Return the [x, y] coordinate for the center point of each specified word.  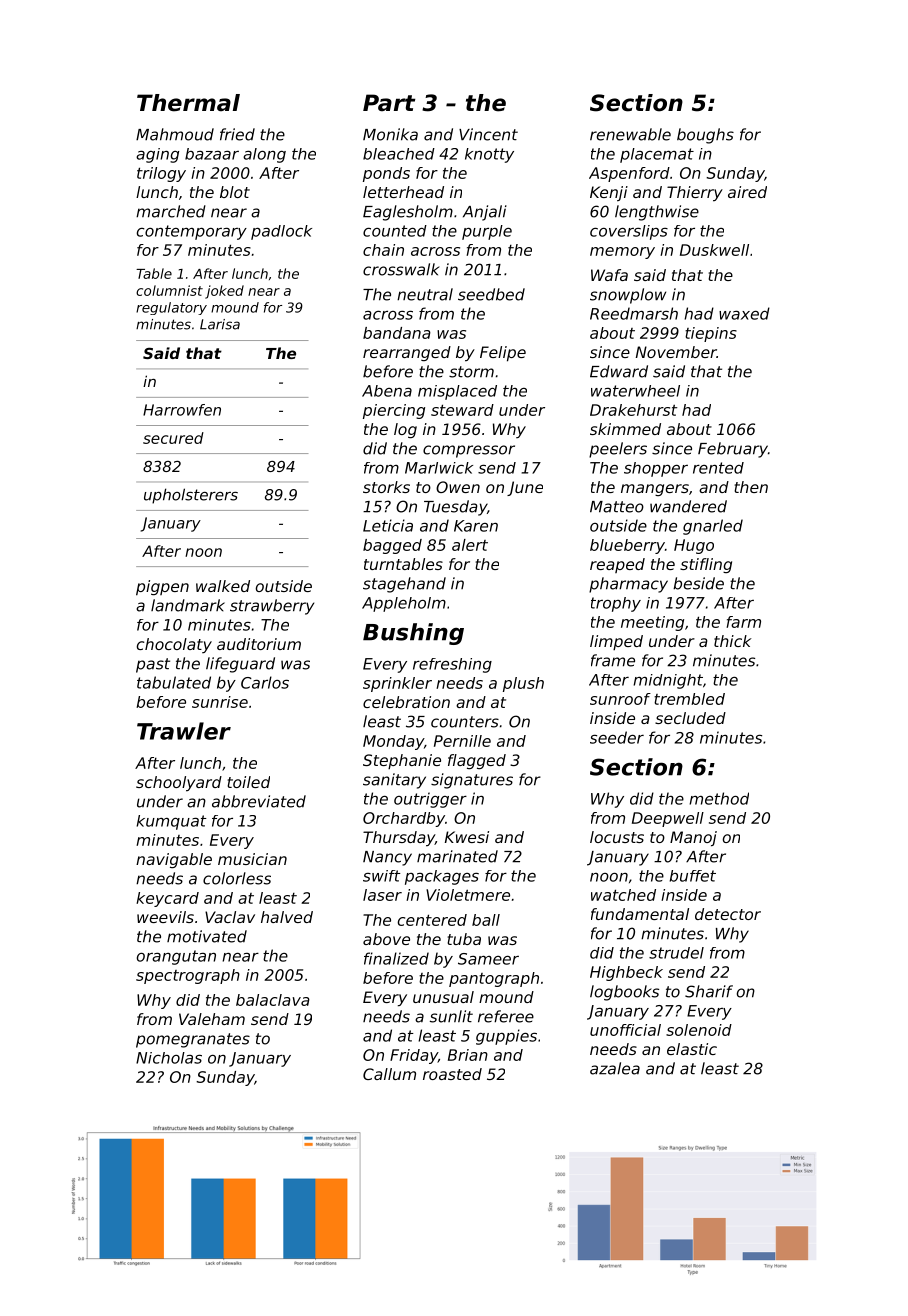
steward [462, 410]
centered [432, 920]
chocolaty [174, 645]
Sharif [709, 991]
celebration [406, 702]
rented [718, 468]
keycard [167, 899]
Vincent [488, 134]
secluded [690, 718]
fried [237, 134]
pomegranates [193, 1040]
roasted [452, 1074]
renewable [630, 134]
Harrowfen [182, 410]
